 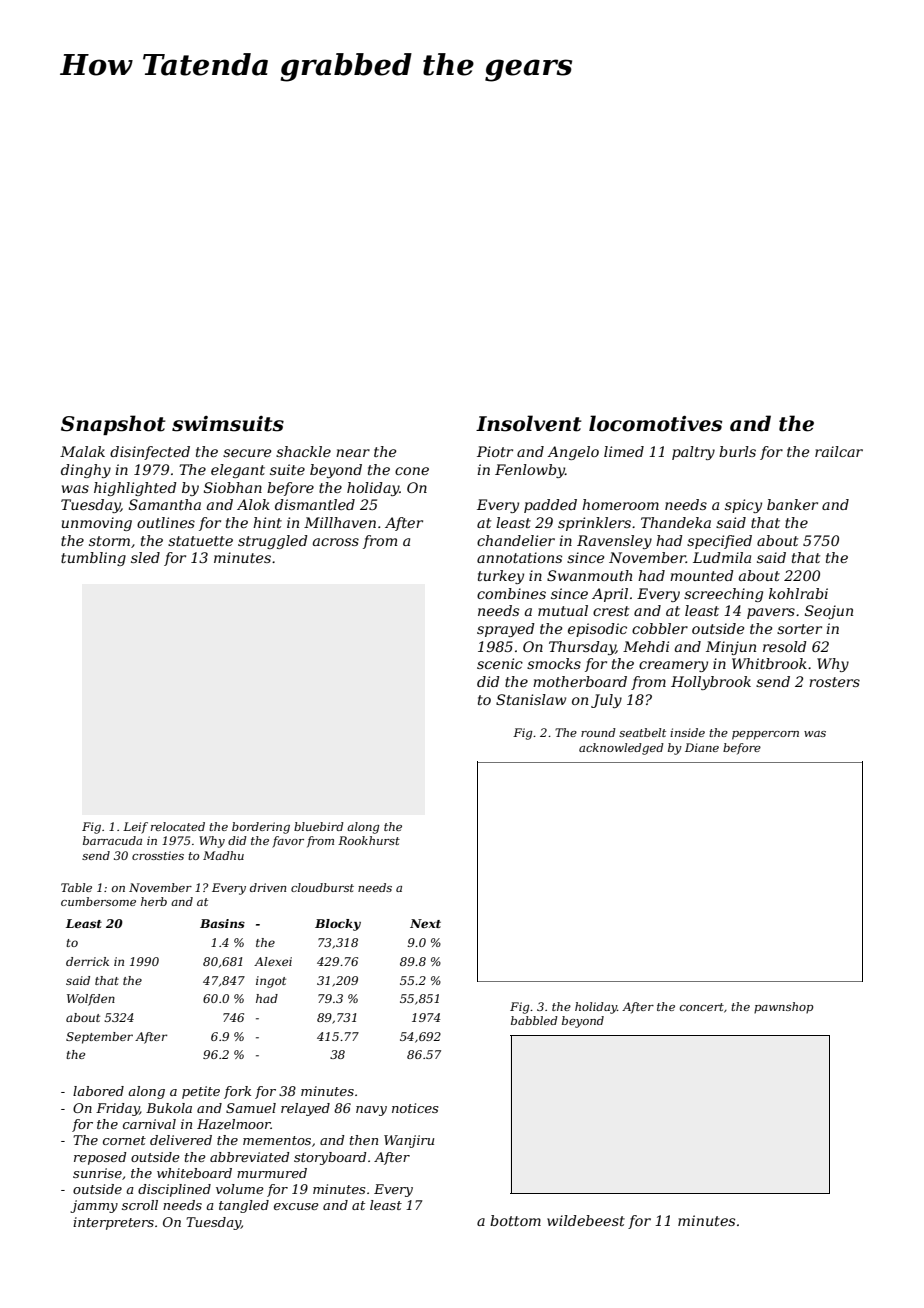 I want to click on Next, so click(x=425, y=923).
